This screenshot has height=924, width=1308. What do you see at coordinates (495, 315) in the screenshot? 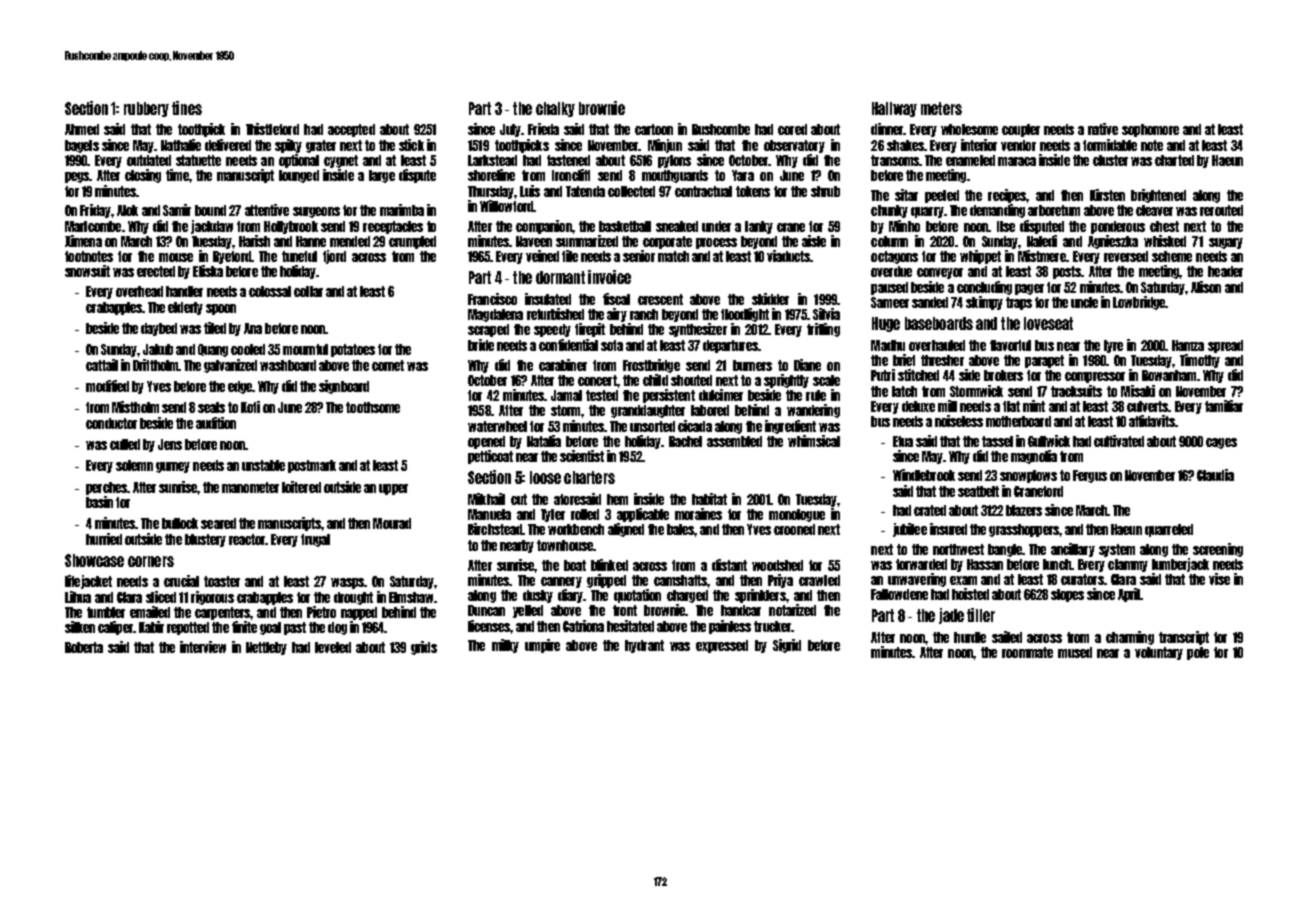
I see `Magdalena` at bounding box center [495, 315].
